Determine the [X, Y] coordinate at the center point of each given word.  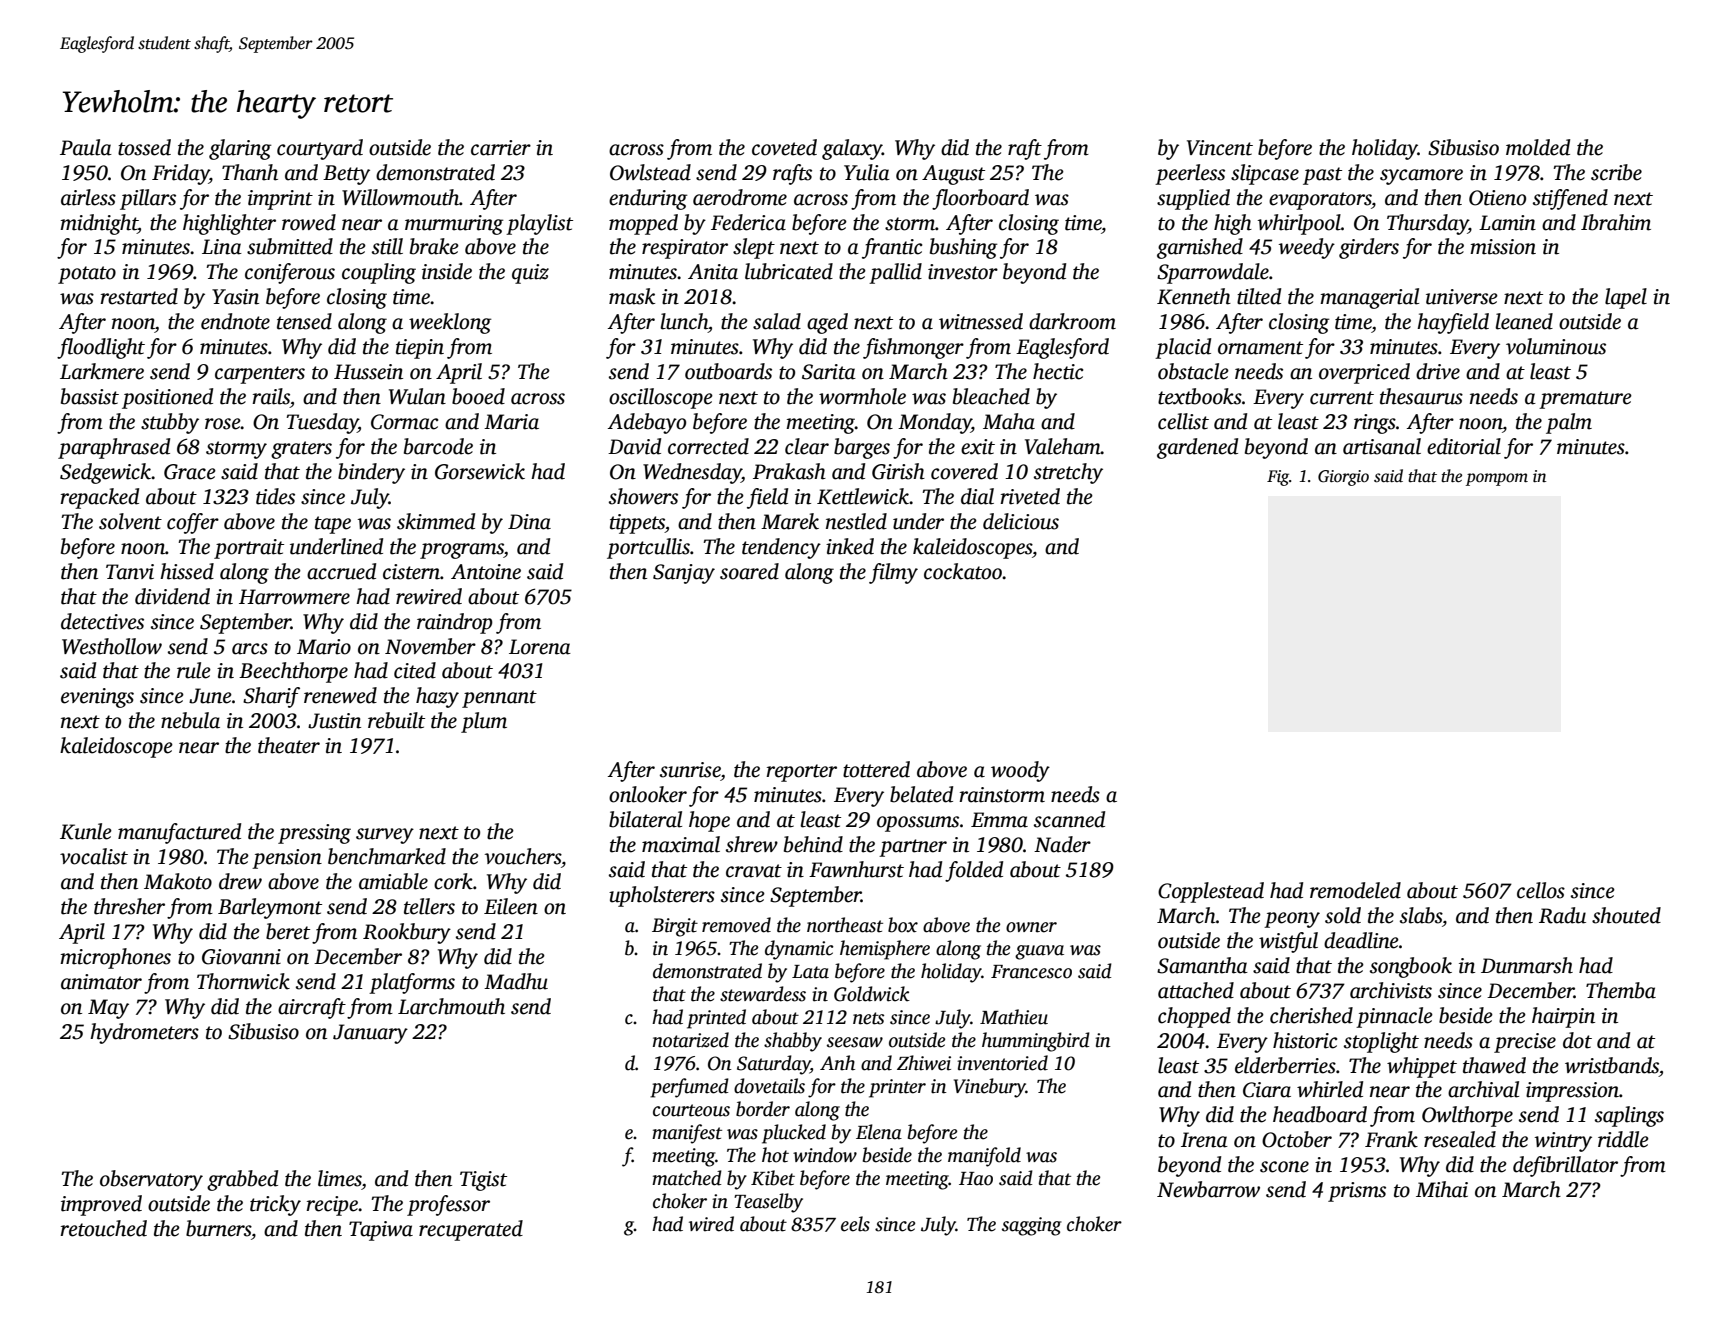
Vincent [1220, 148]
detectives [102, 621]
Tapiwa [381, 1231]
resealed [1460, 1139]
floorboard [980, 199]
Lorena [540, 647]
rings [1375, 424]
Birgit [675, 927]
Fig [1278, 478]
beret [288, 931]
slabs [1421, 915]
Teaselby [768, 1203]
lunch [684, 321]
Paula [86, 147]
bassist [90, 396]
